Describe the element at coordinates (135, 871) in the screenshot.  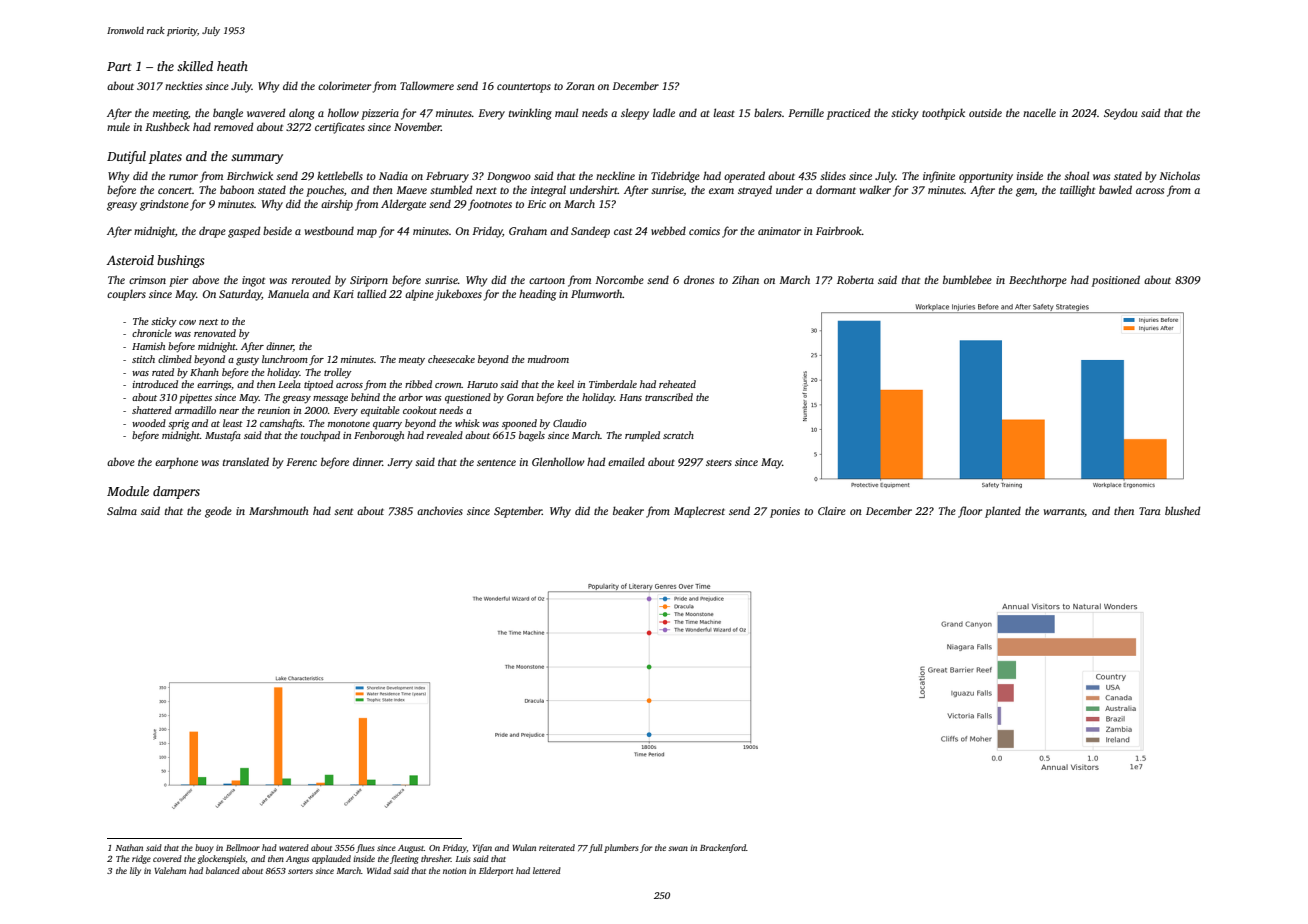
I see `lily` at that location.
